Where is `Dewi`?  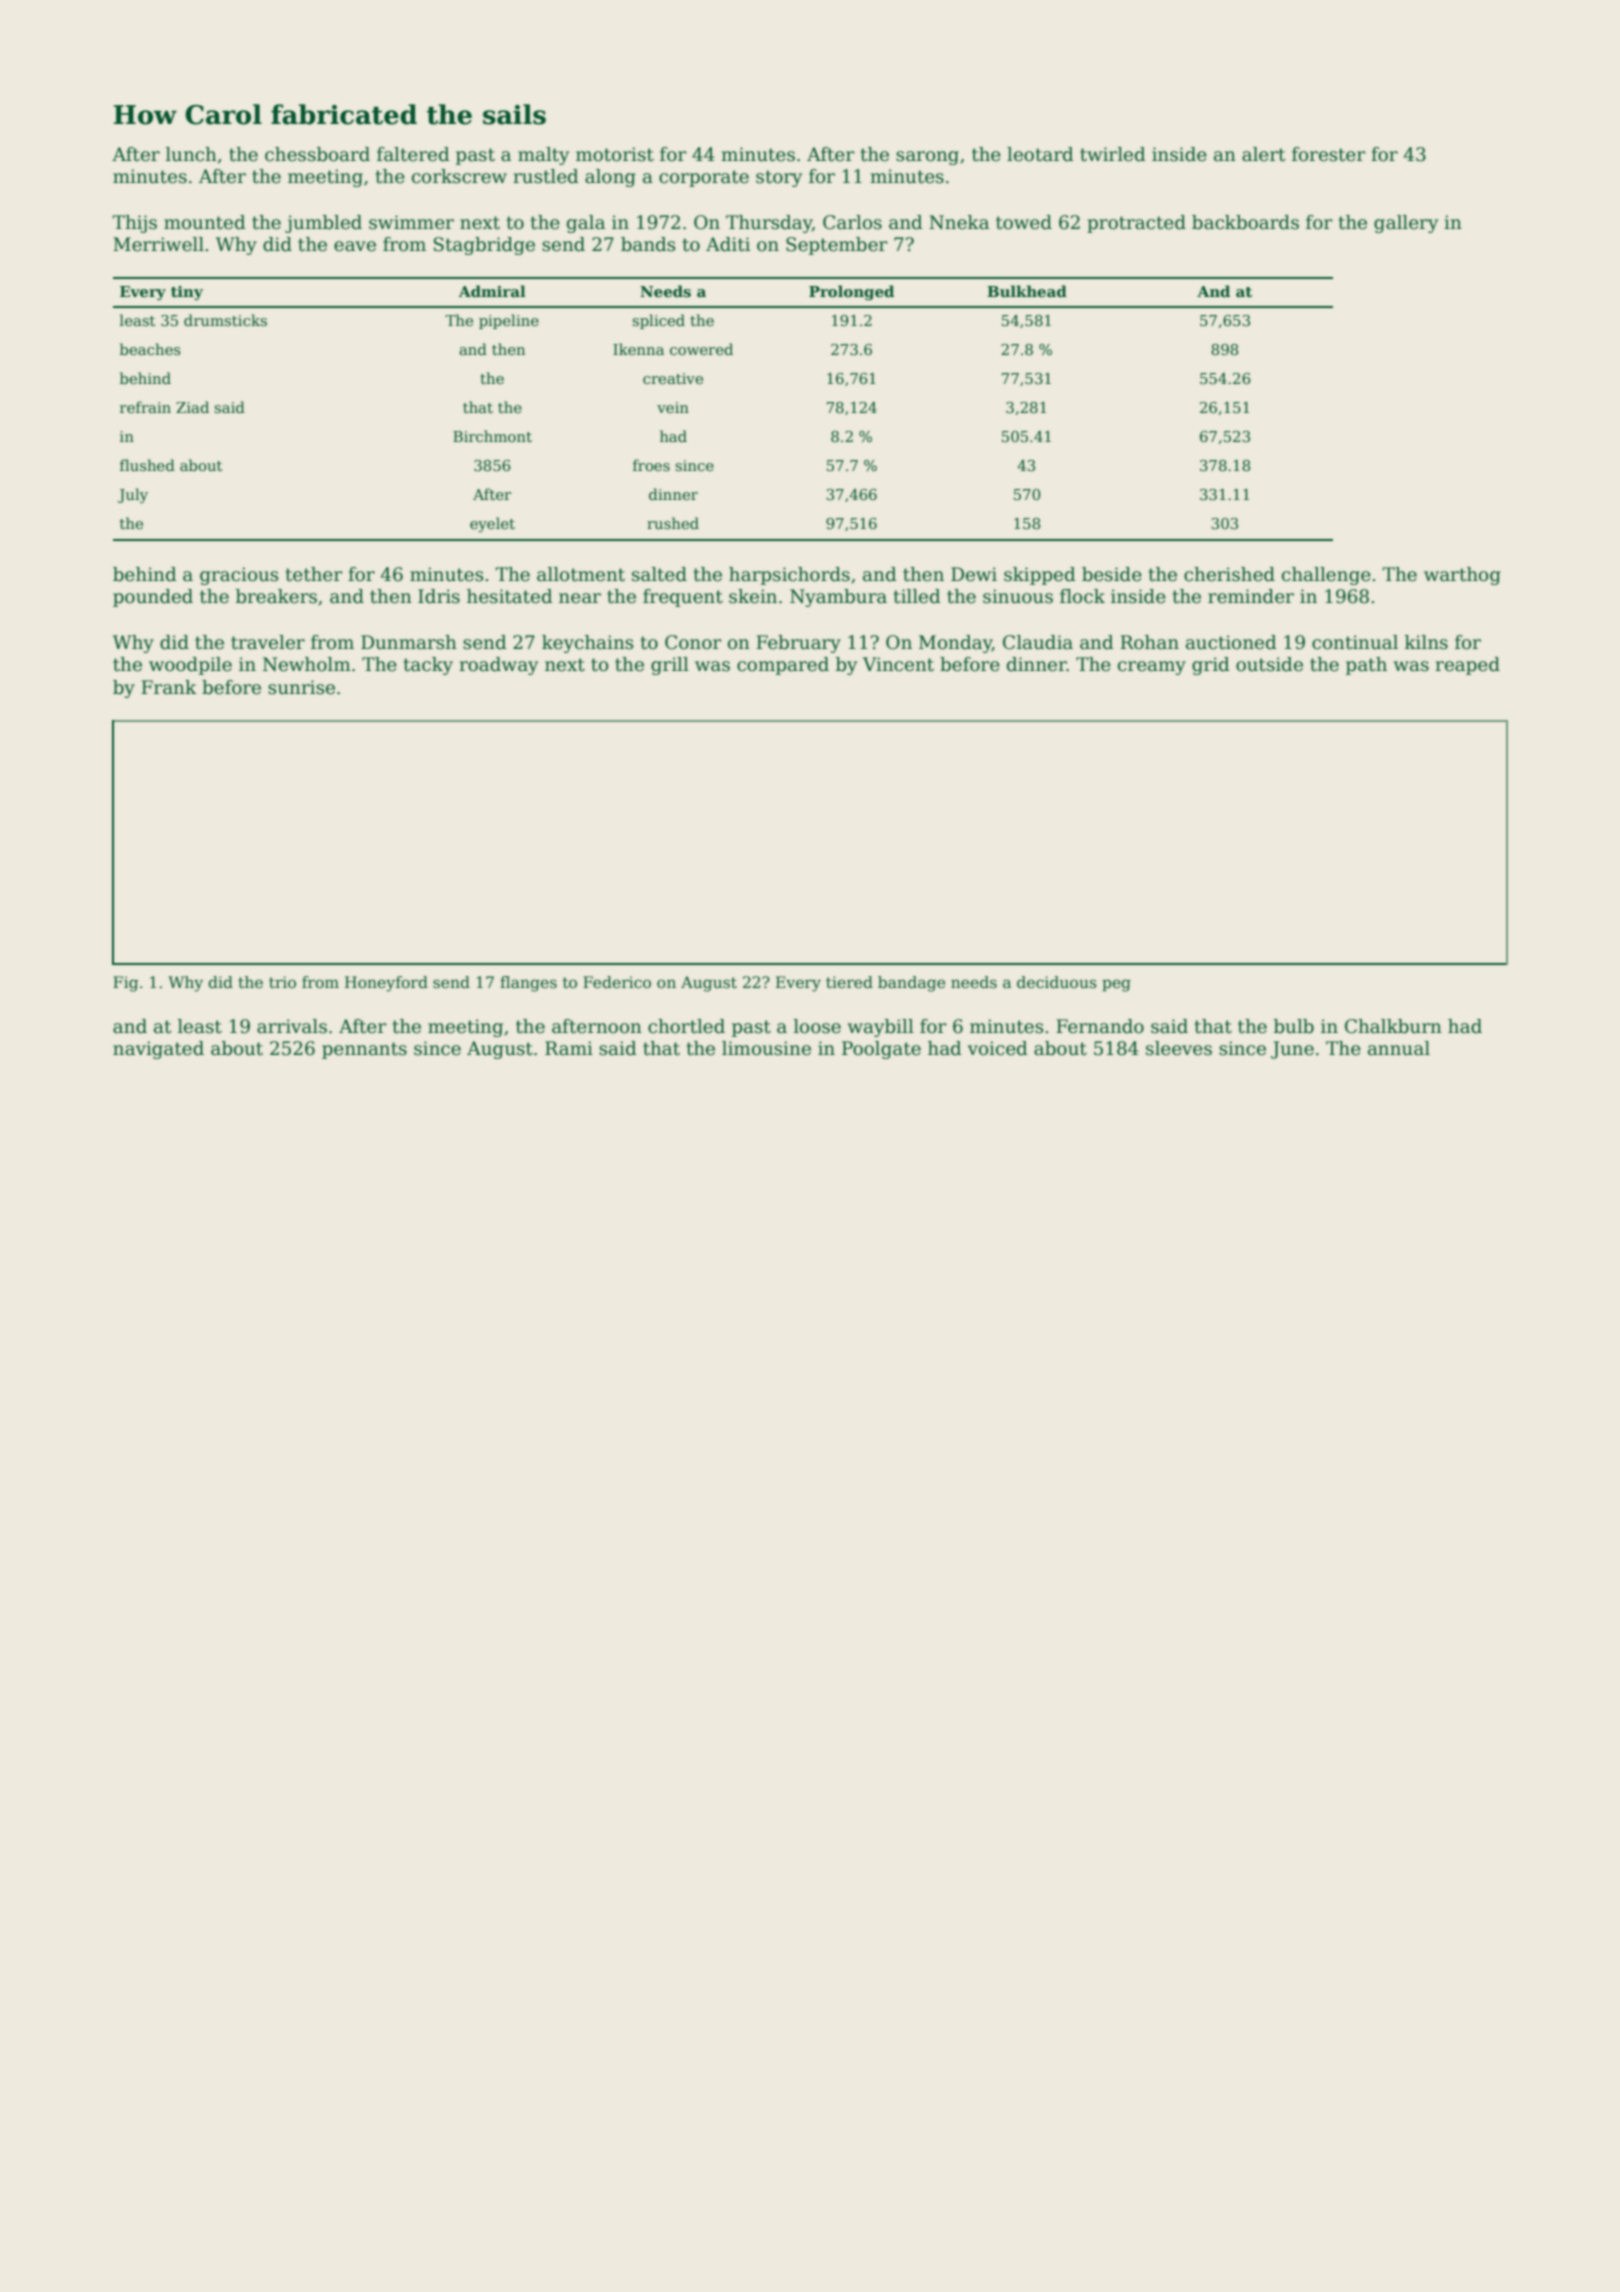
Dewi is located at coordinates (974, 574).
